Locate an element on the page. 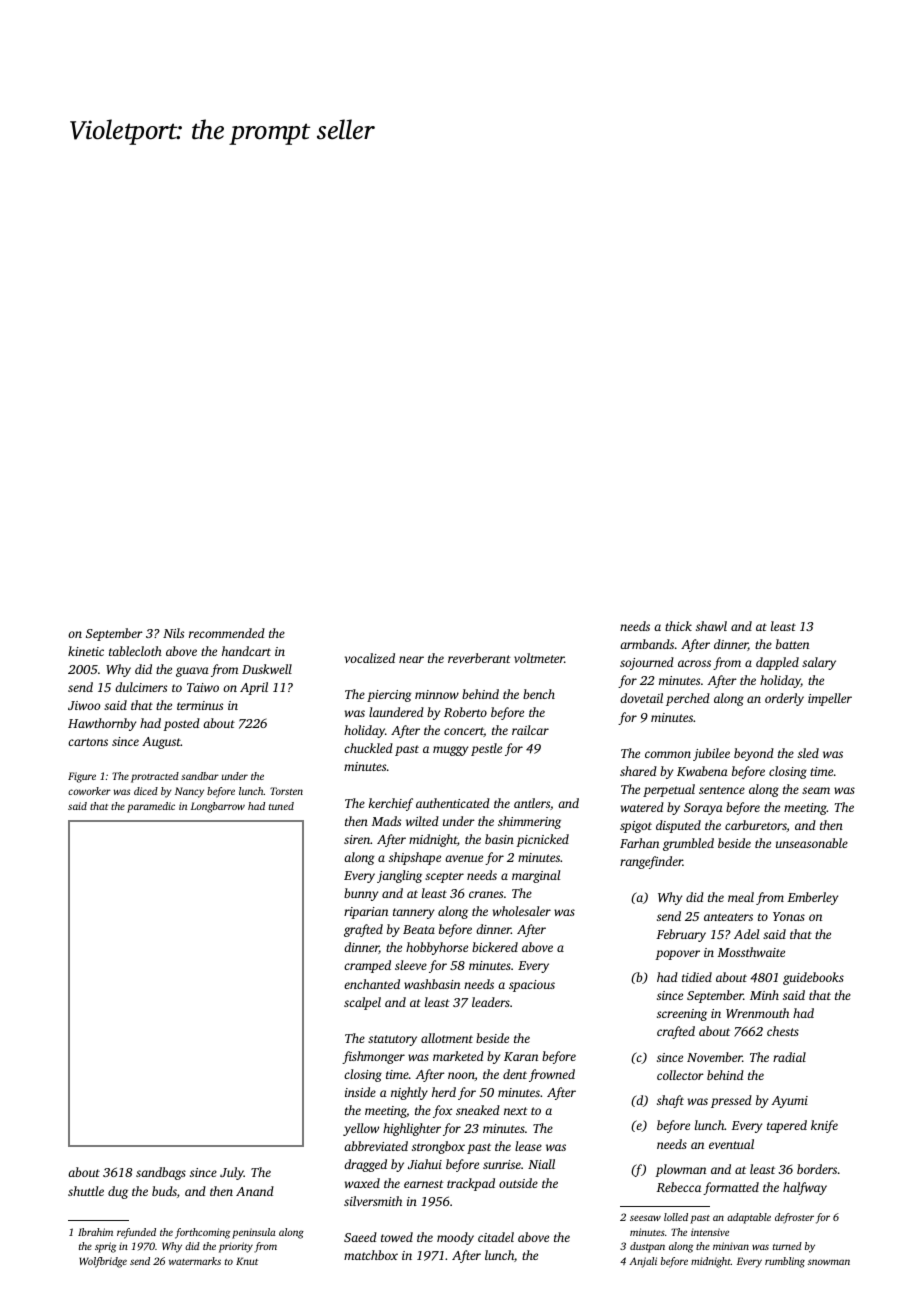  voltmeter is located at coordinates (539, 658).
